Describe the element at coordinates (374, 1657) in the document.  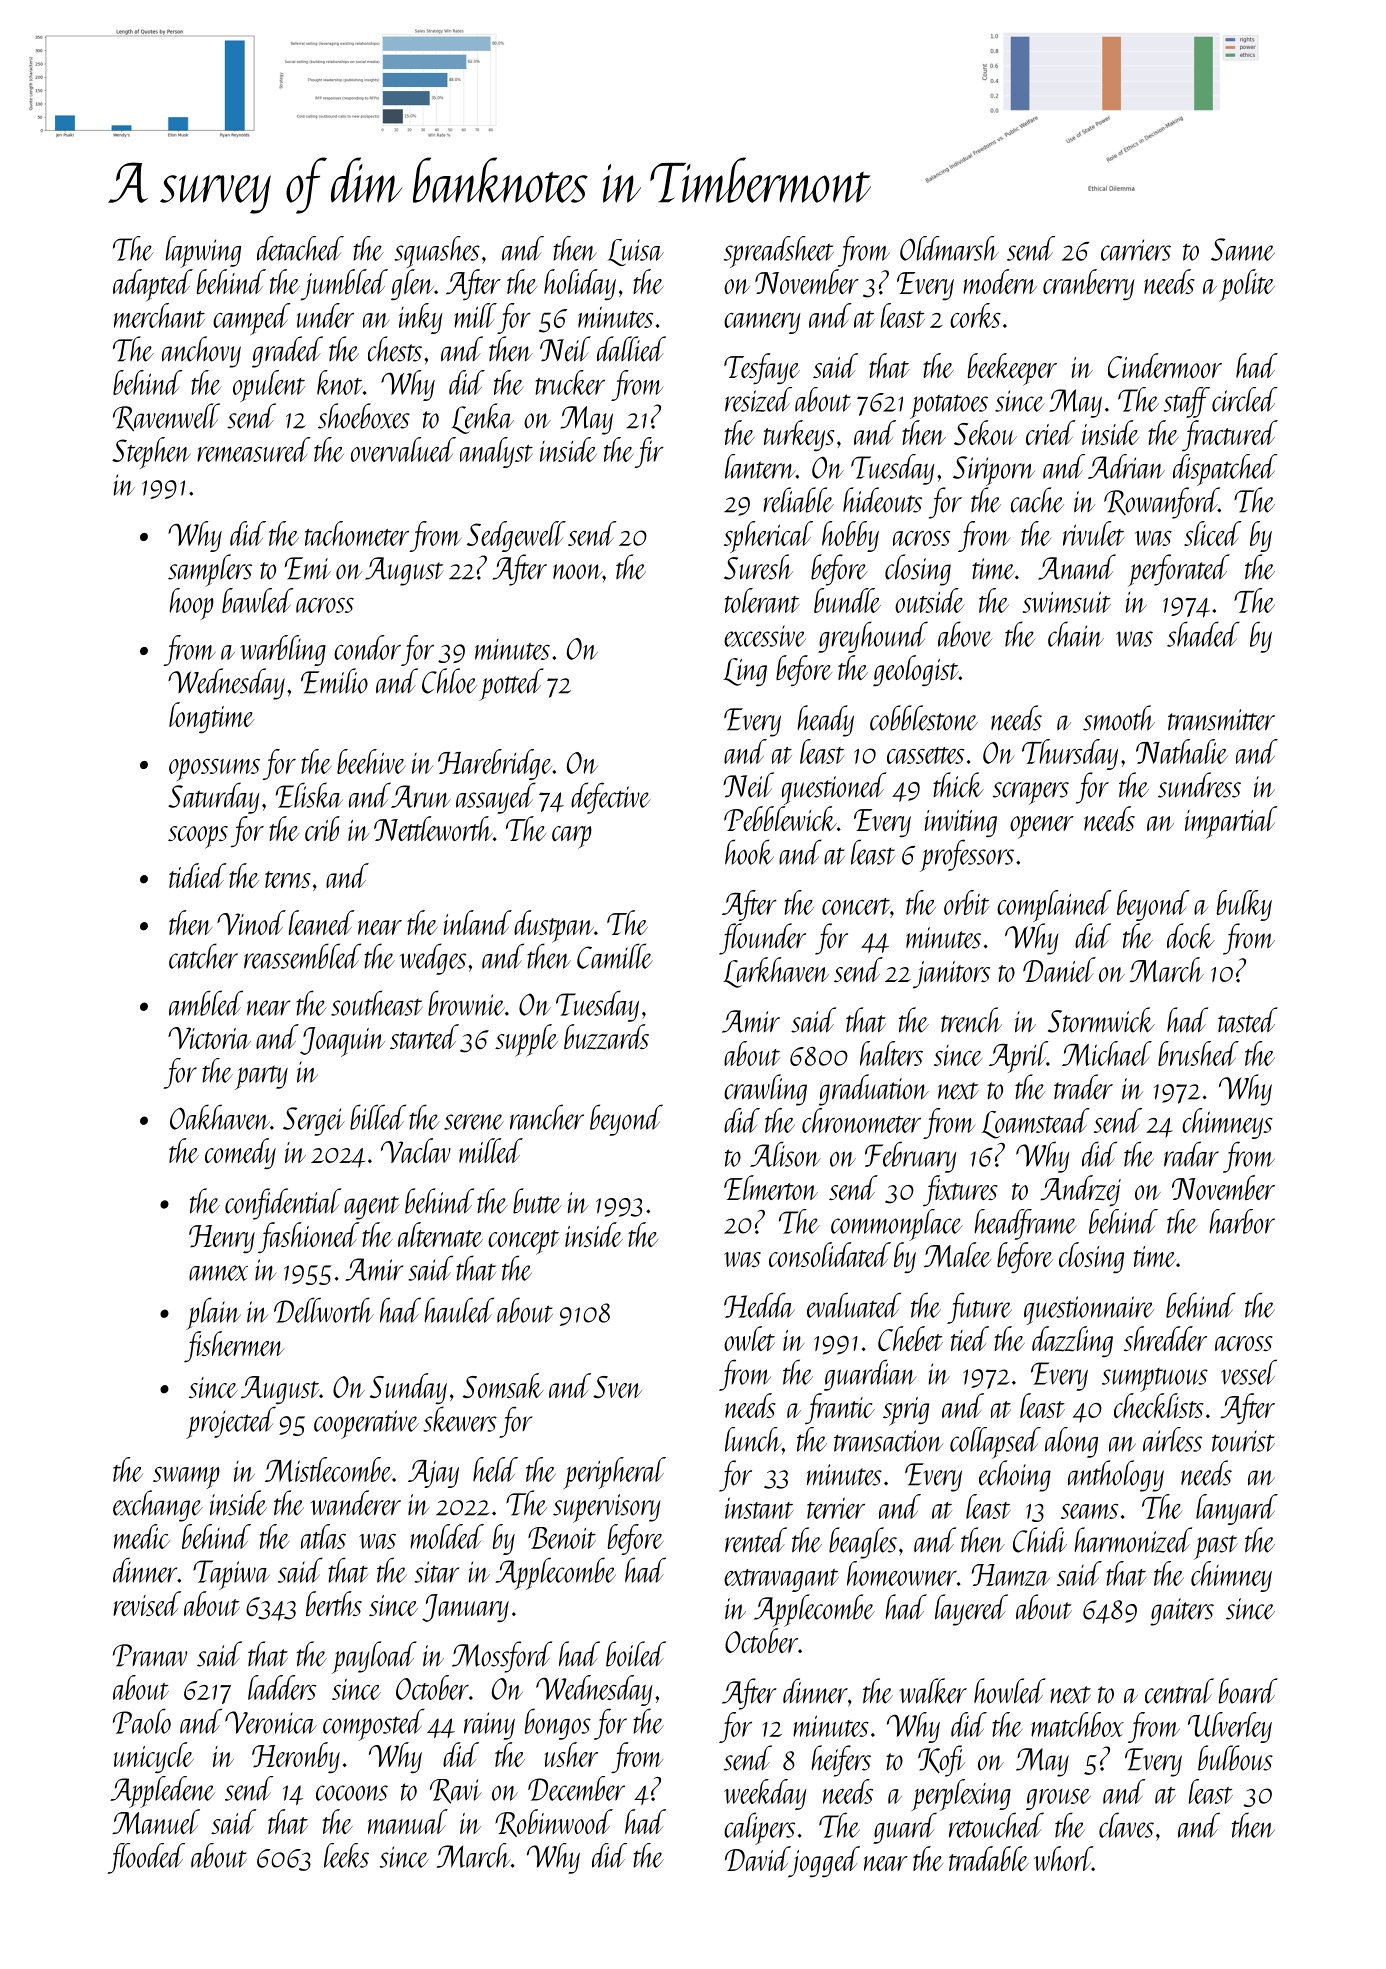
I see `payload` at that location.
